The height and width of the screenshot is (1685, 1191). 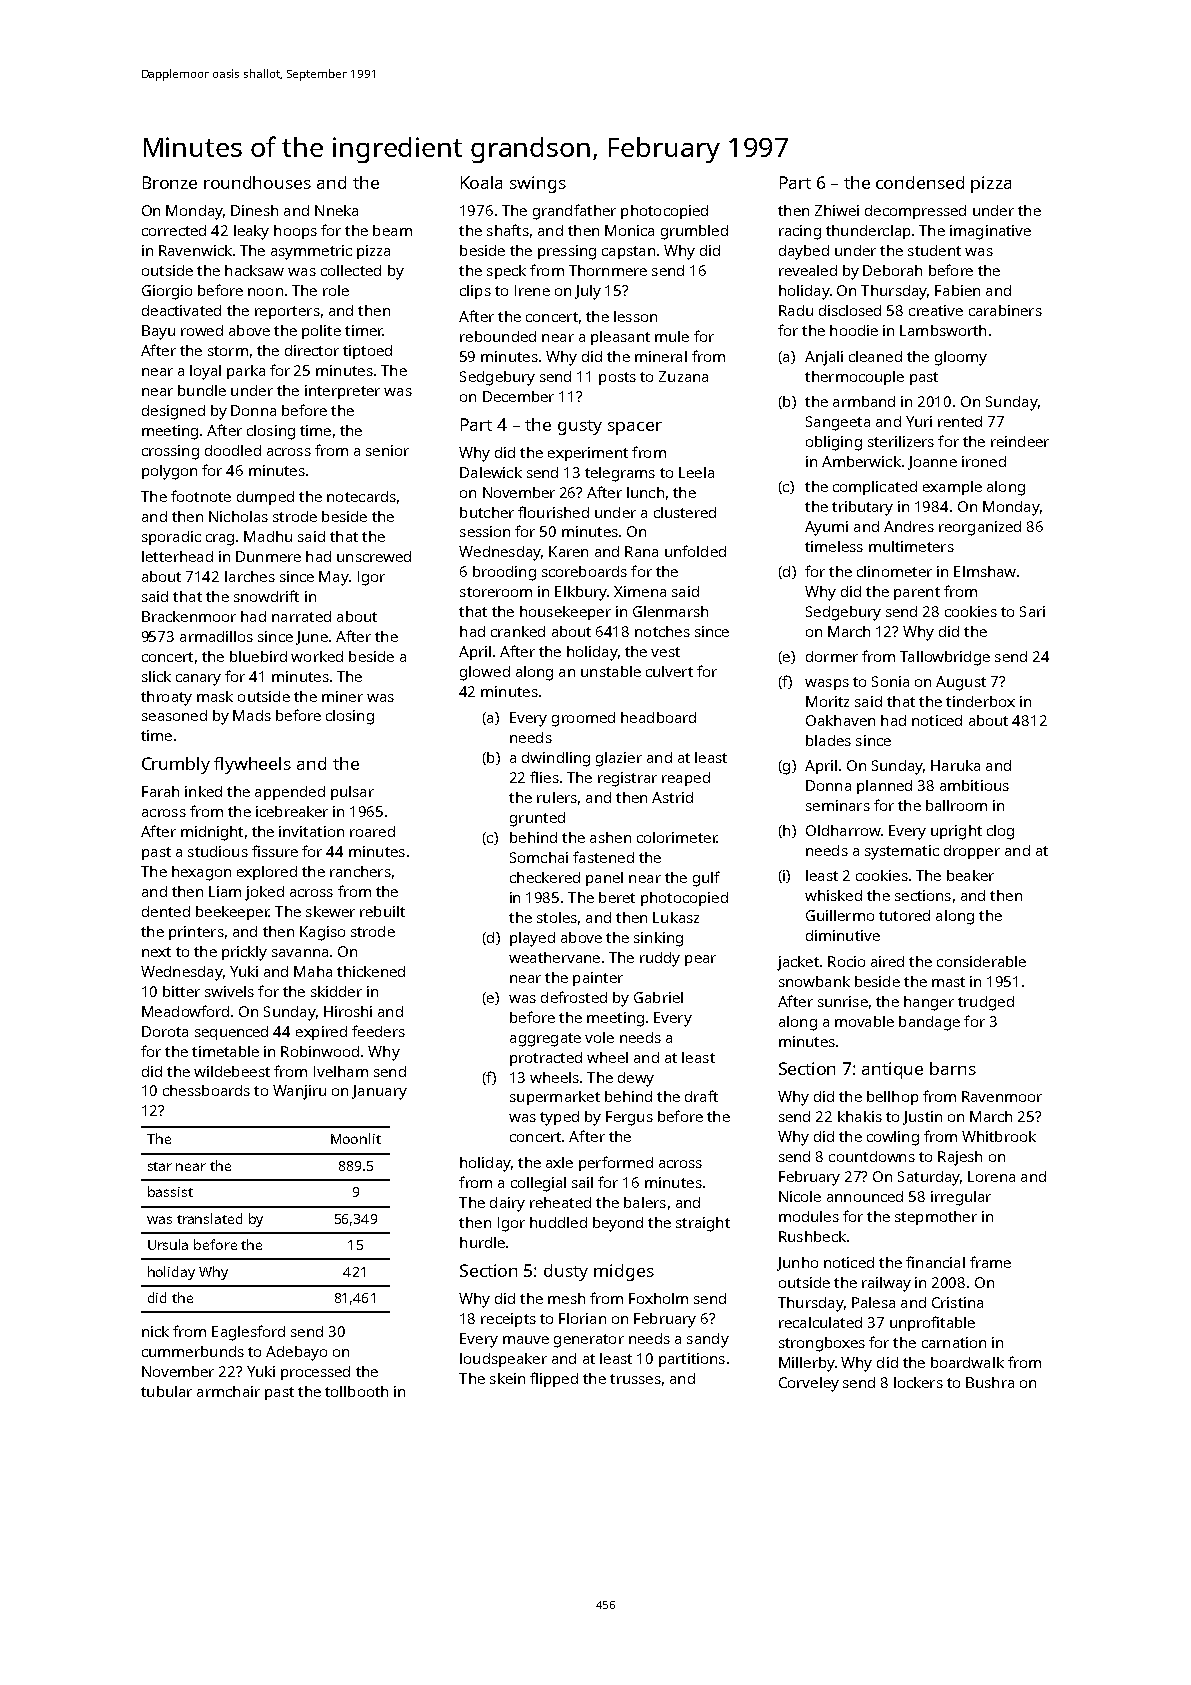 I want to click on Dorota, so click(x=165, y=1031).
